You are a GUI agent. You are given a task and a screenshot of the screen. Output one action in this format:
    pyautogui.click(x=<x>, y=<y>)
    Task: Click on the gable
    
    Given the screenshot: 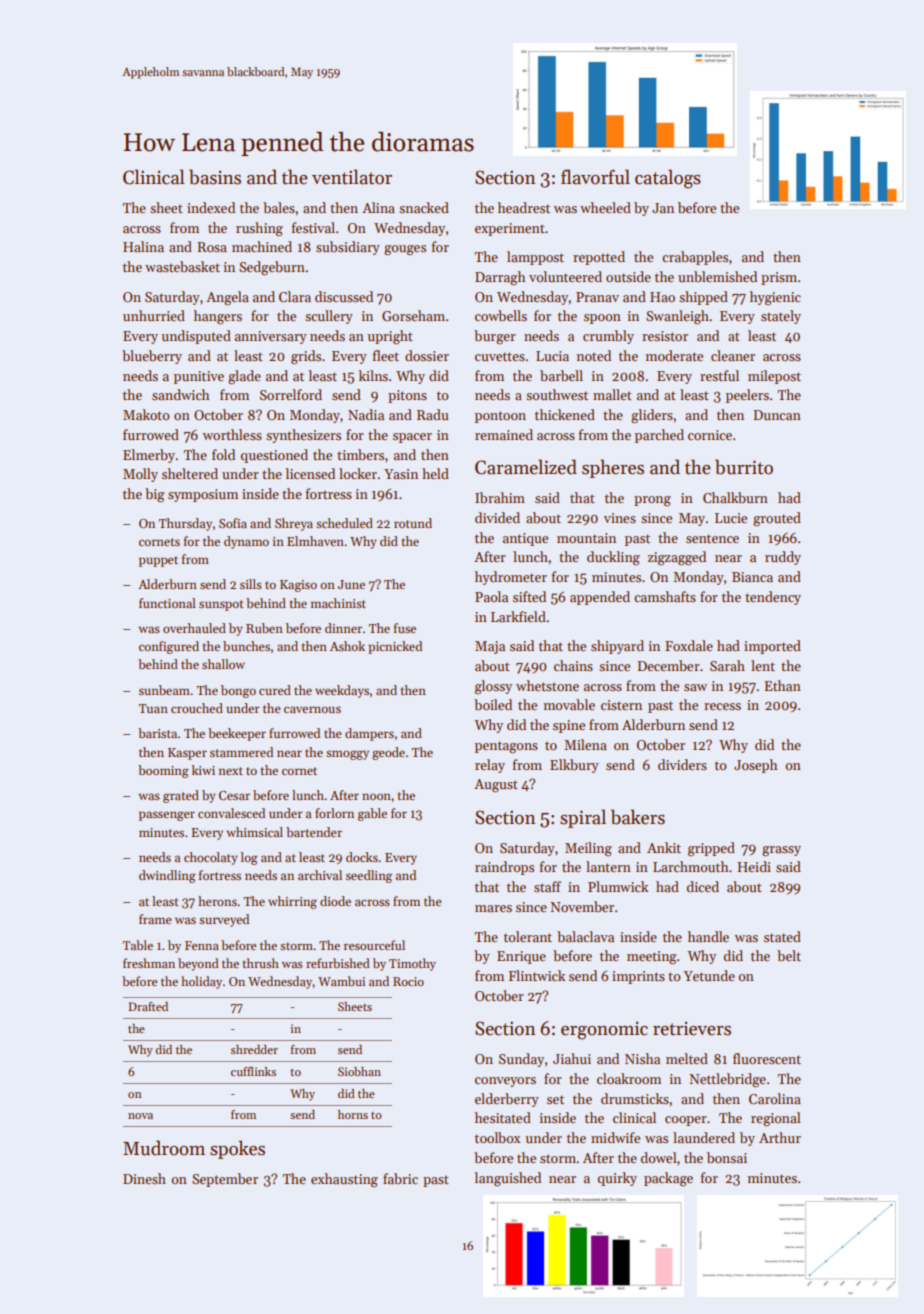 What is the action you would take?
    pyautogui.click(x=372, y=814)
